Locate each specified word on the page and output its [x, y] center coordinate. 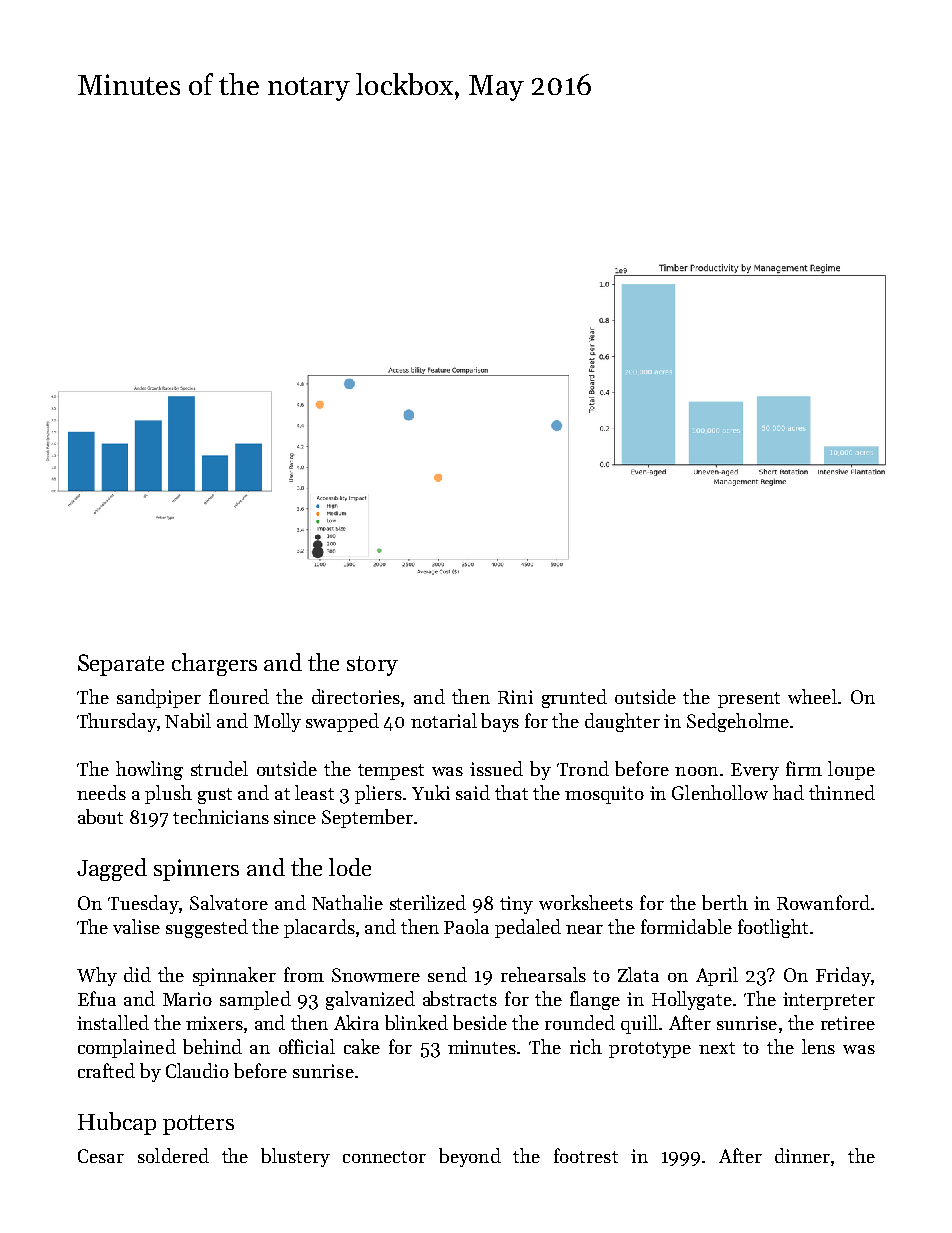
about [100, 816]
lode [350, 867]
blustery [295, 1157]
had [788, 792]
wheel [812, 696]
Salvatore [229, 902]
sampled [255, 1000]
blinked [416, 1022]
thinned [842, 792]
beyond [470, 1157]
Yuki [431, 792]
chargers [214, 664]
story [372, 666]
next [717, 1048]
